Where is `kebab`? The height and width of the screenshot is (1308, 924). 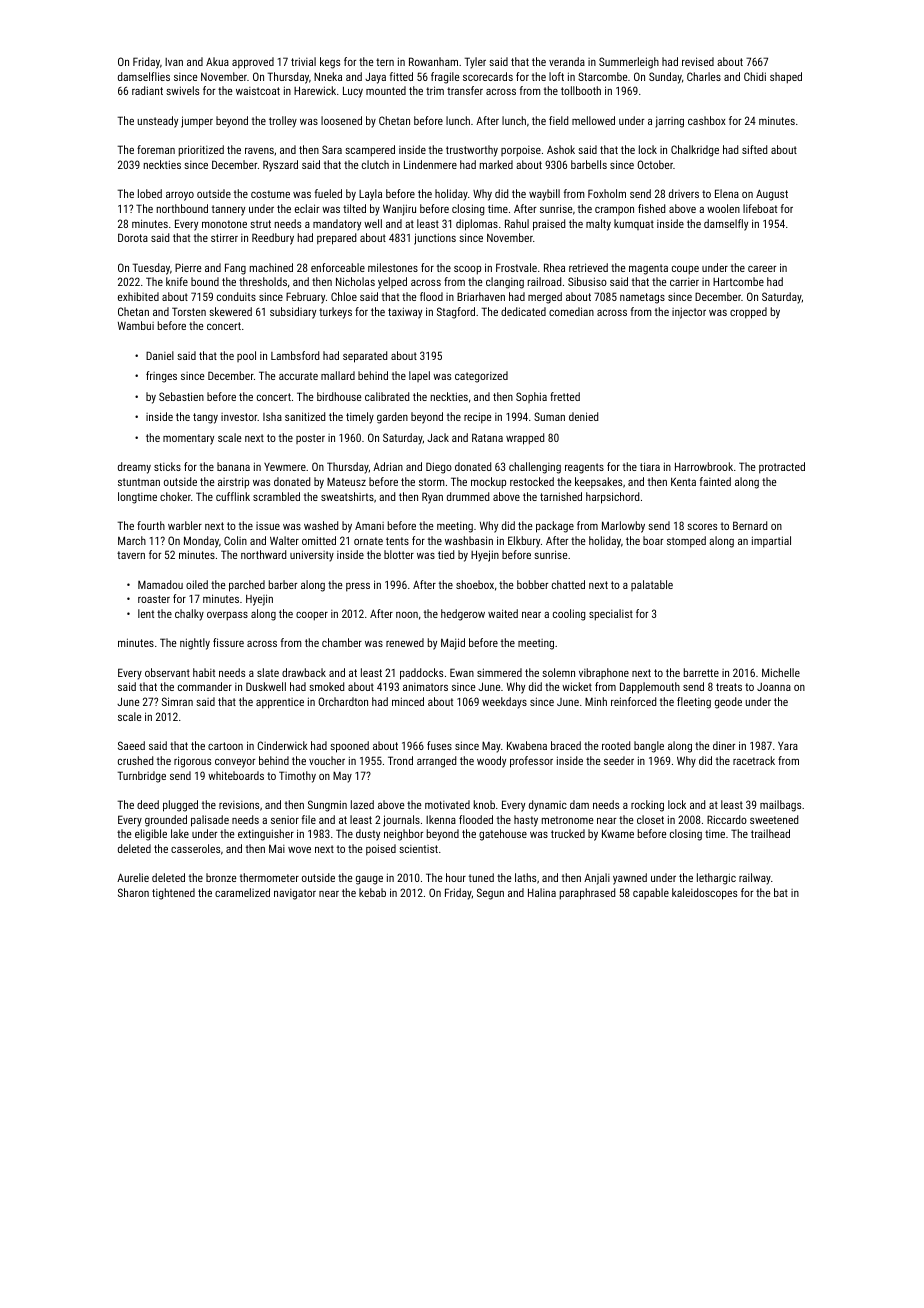
kebab is located at coordinates (372, 892).
